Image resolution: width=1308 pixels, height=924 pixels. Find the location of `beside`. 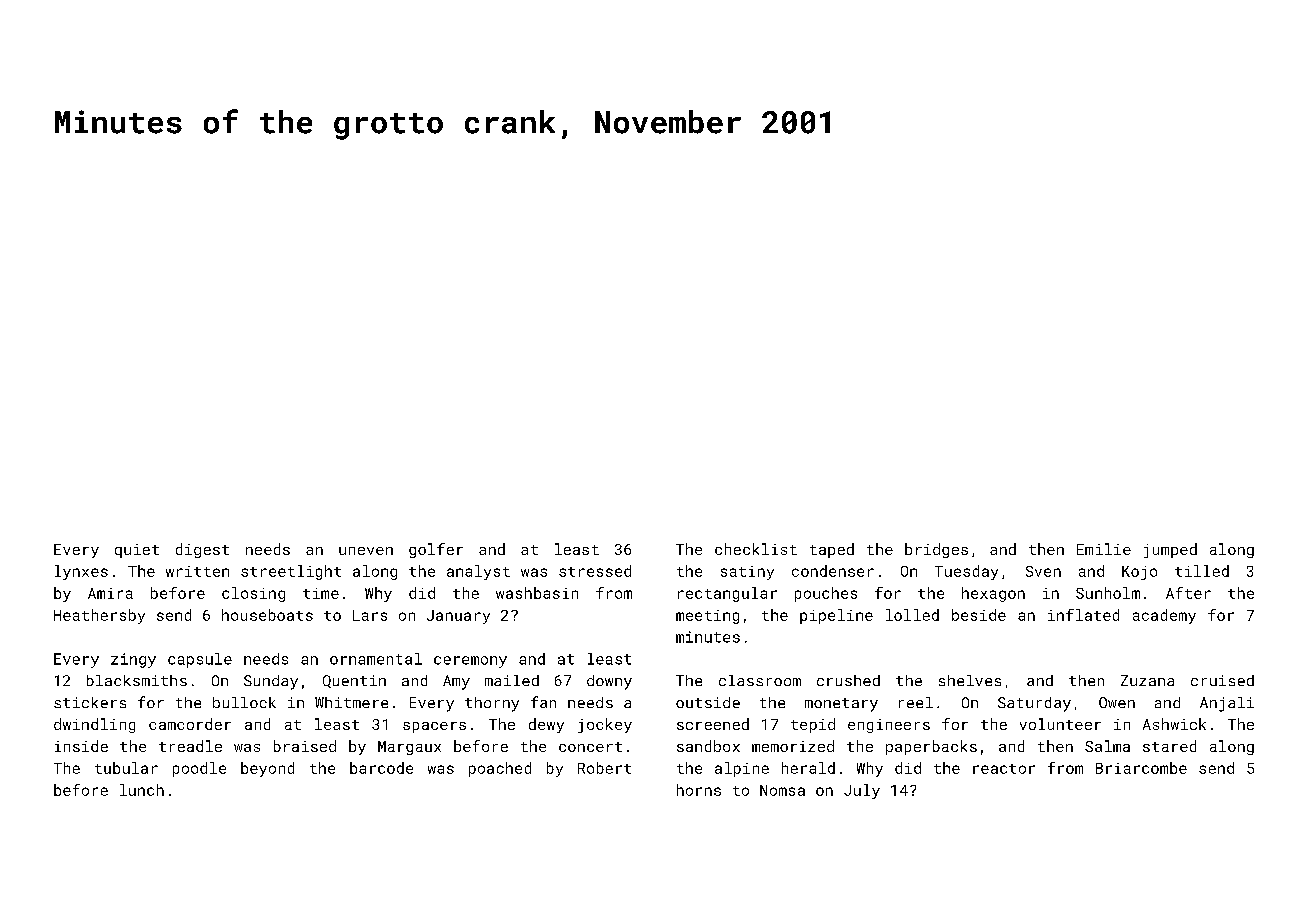

beside is located at coordinates (979, 615).
